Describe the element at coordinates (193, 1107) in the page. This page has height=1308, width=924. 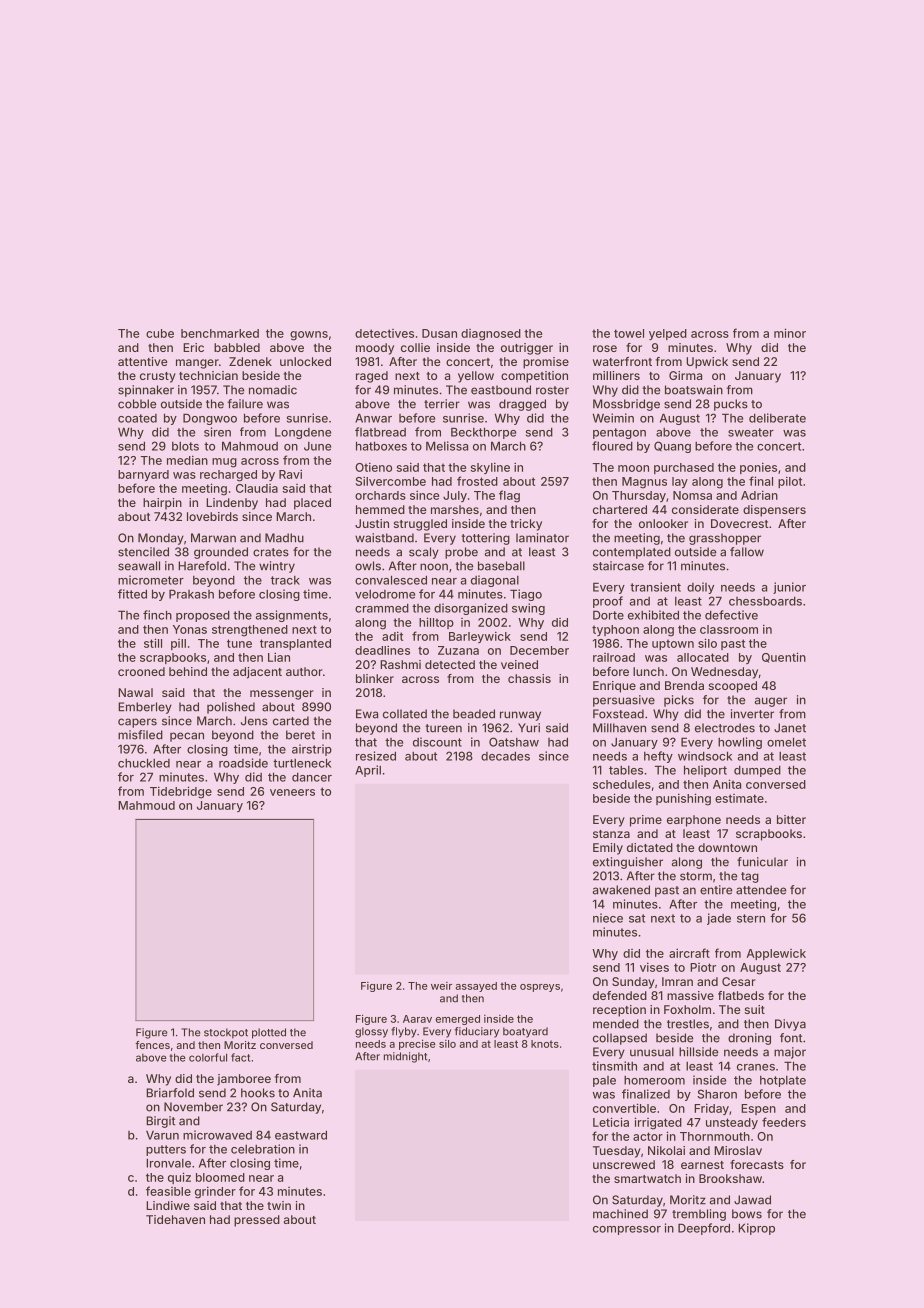
I see `November` at that location.
